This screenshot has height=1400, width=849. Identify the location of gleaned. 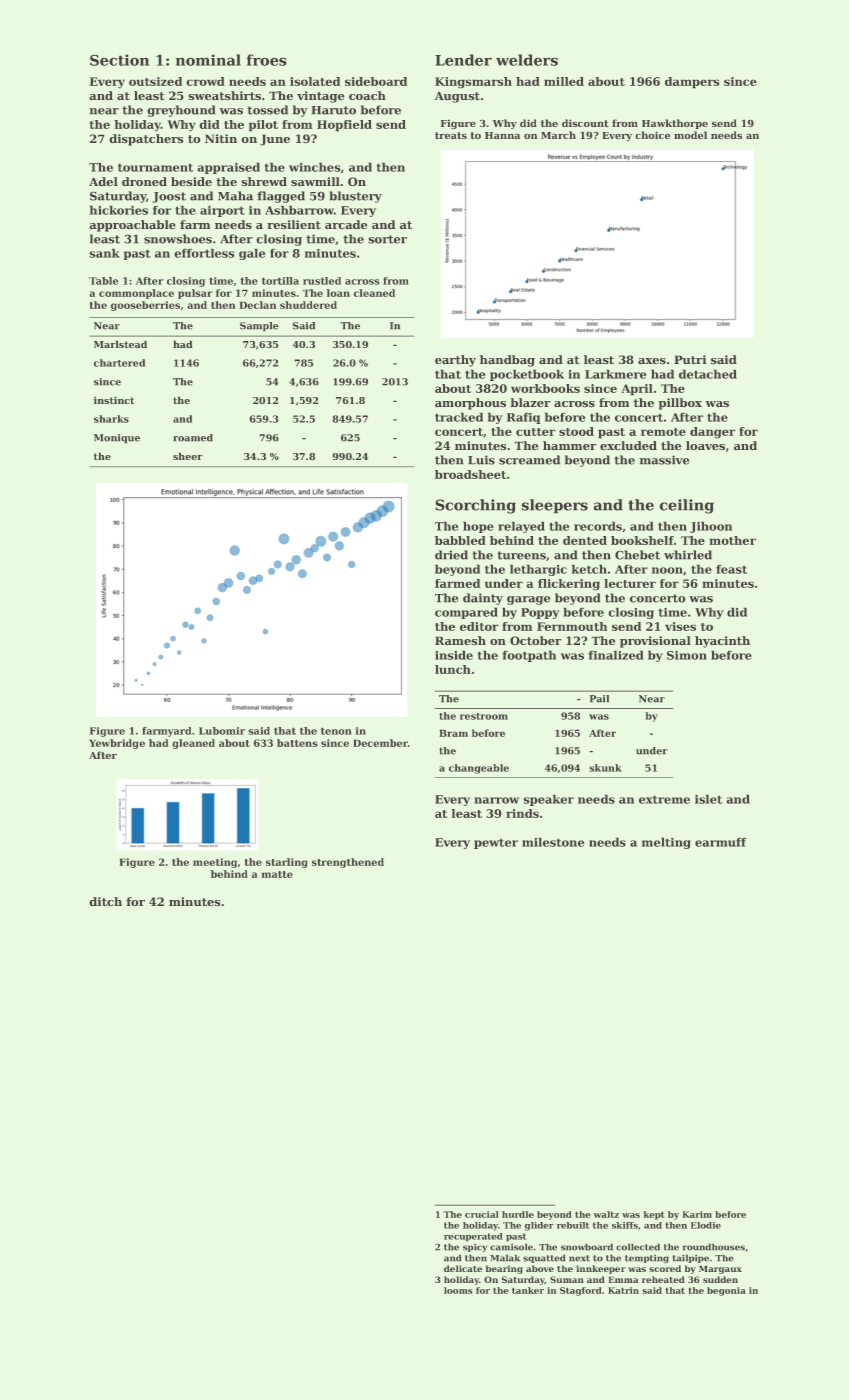
(193, 744).
